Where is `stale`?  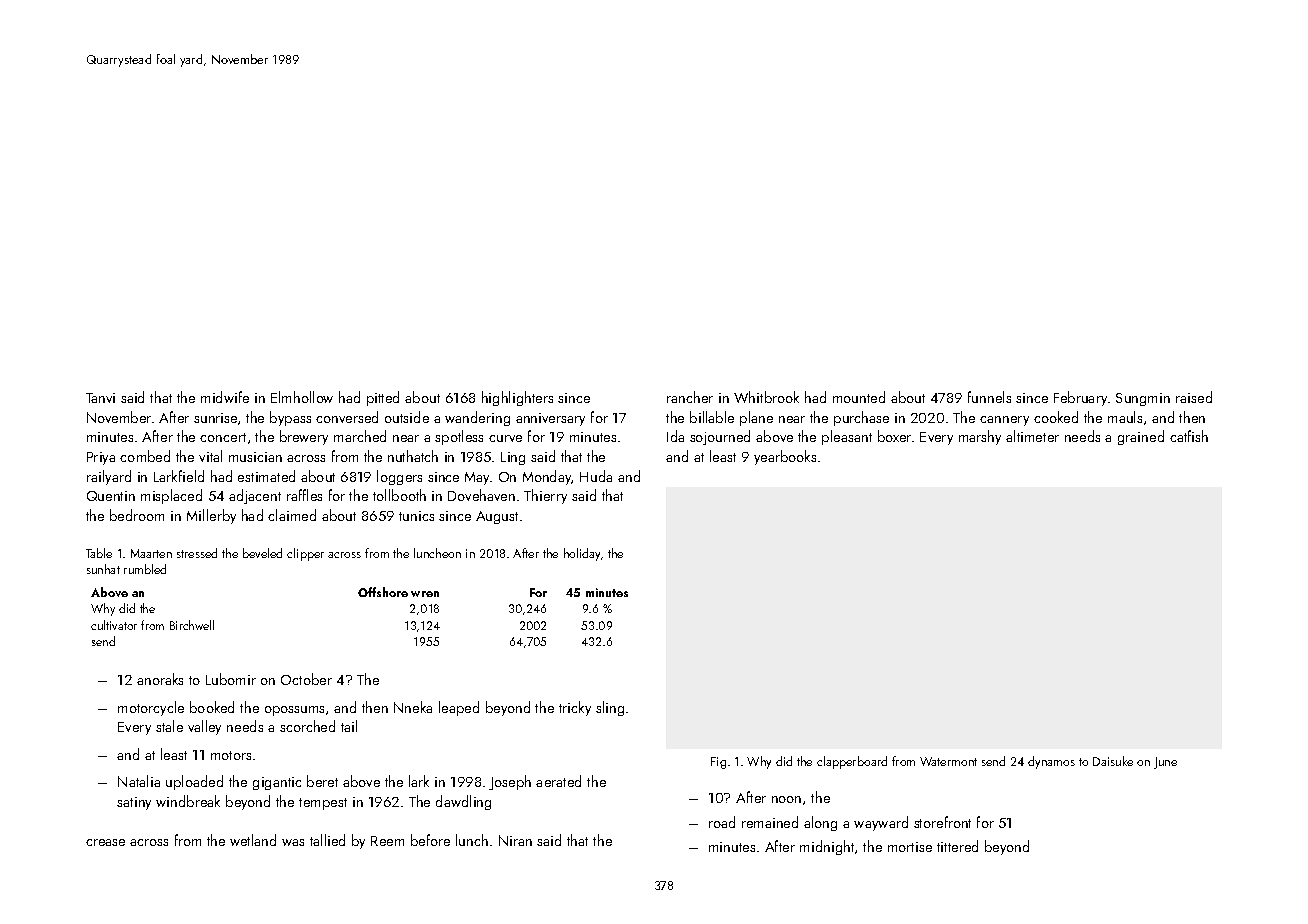 stale is located at coordinates (169, 726).
